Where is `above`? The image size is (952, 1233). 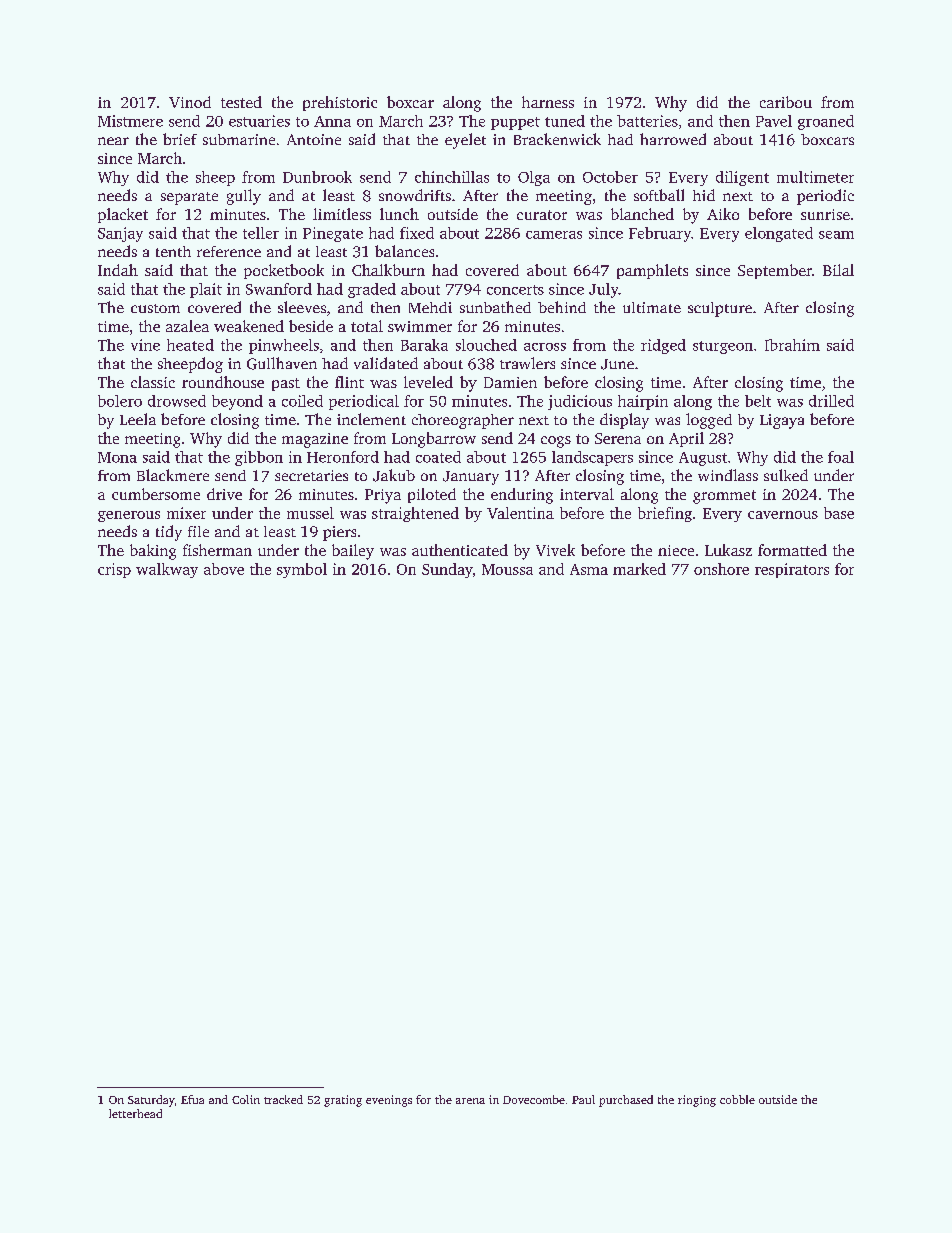
above is located at coordinates (224, 569).
